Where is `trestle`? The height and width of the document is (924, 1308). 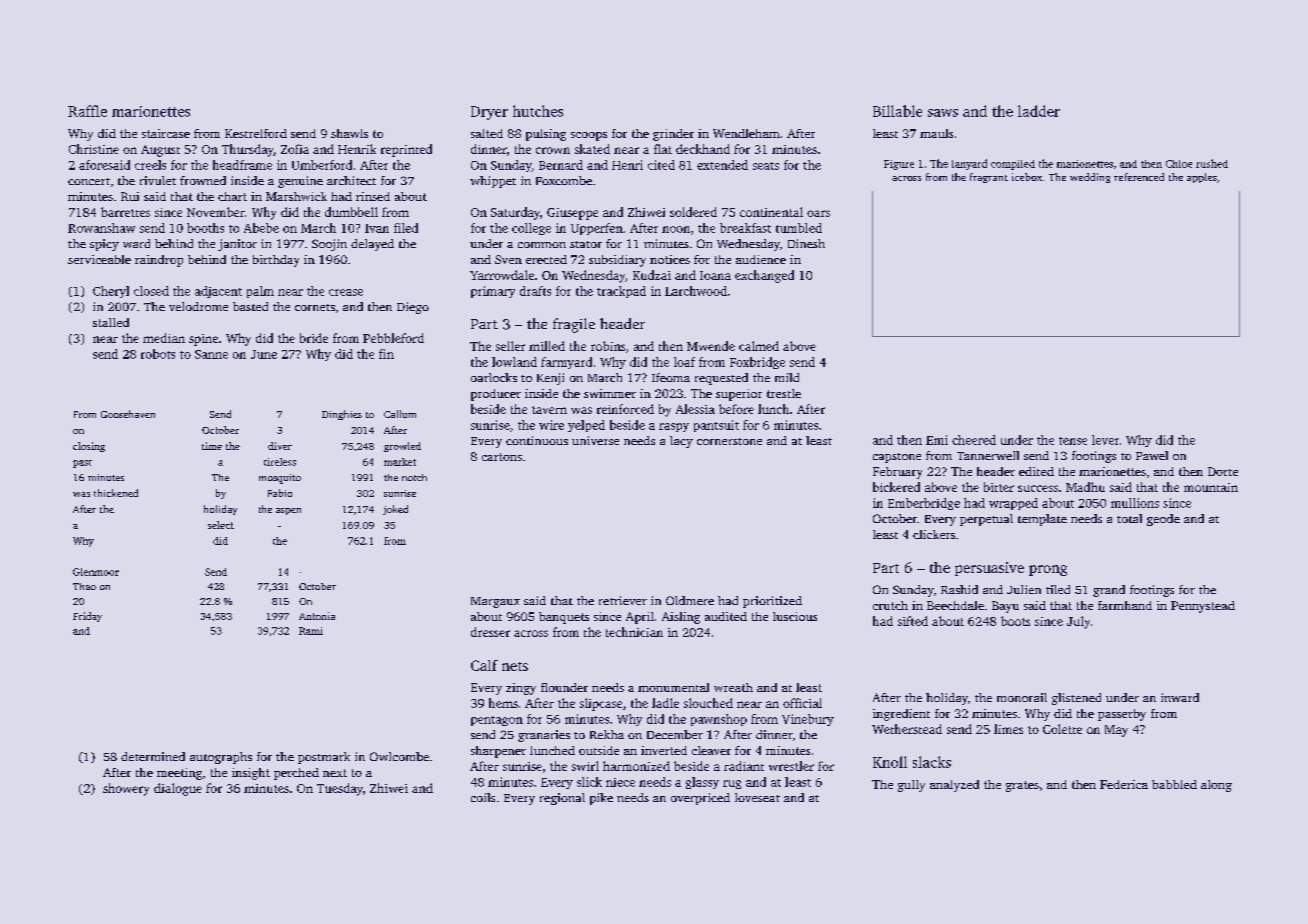 trestle is located at coordinates (784, 393).
